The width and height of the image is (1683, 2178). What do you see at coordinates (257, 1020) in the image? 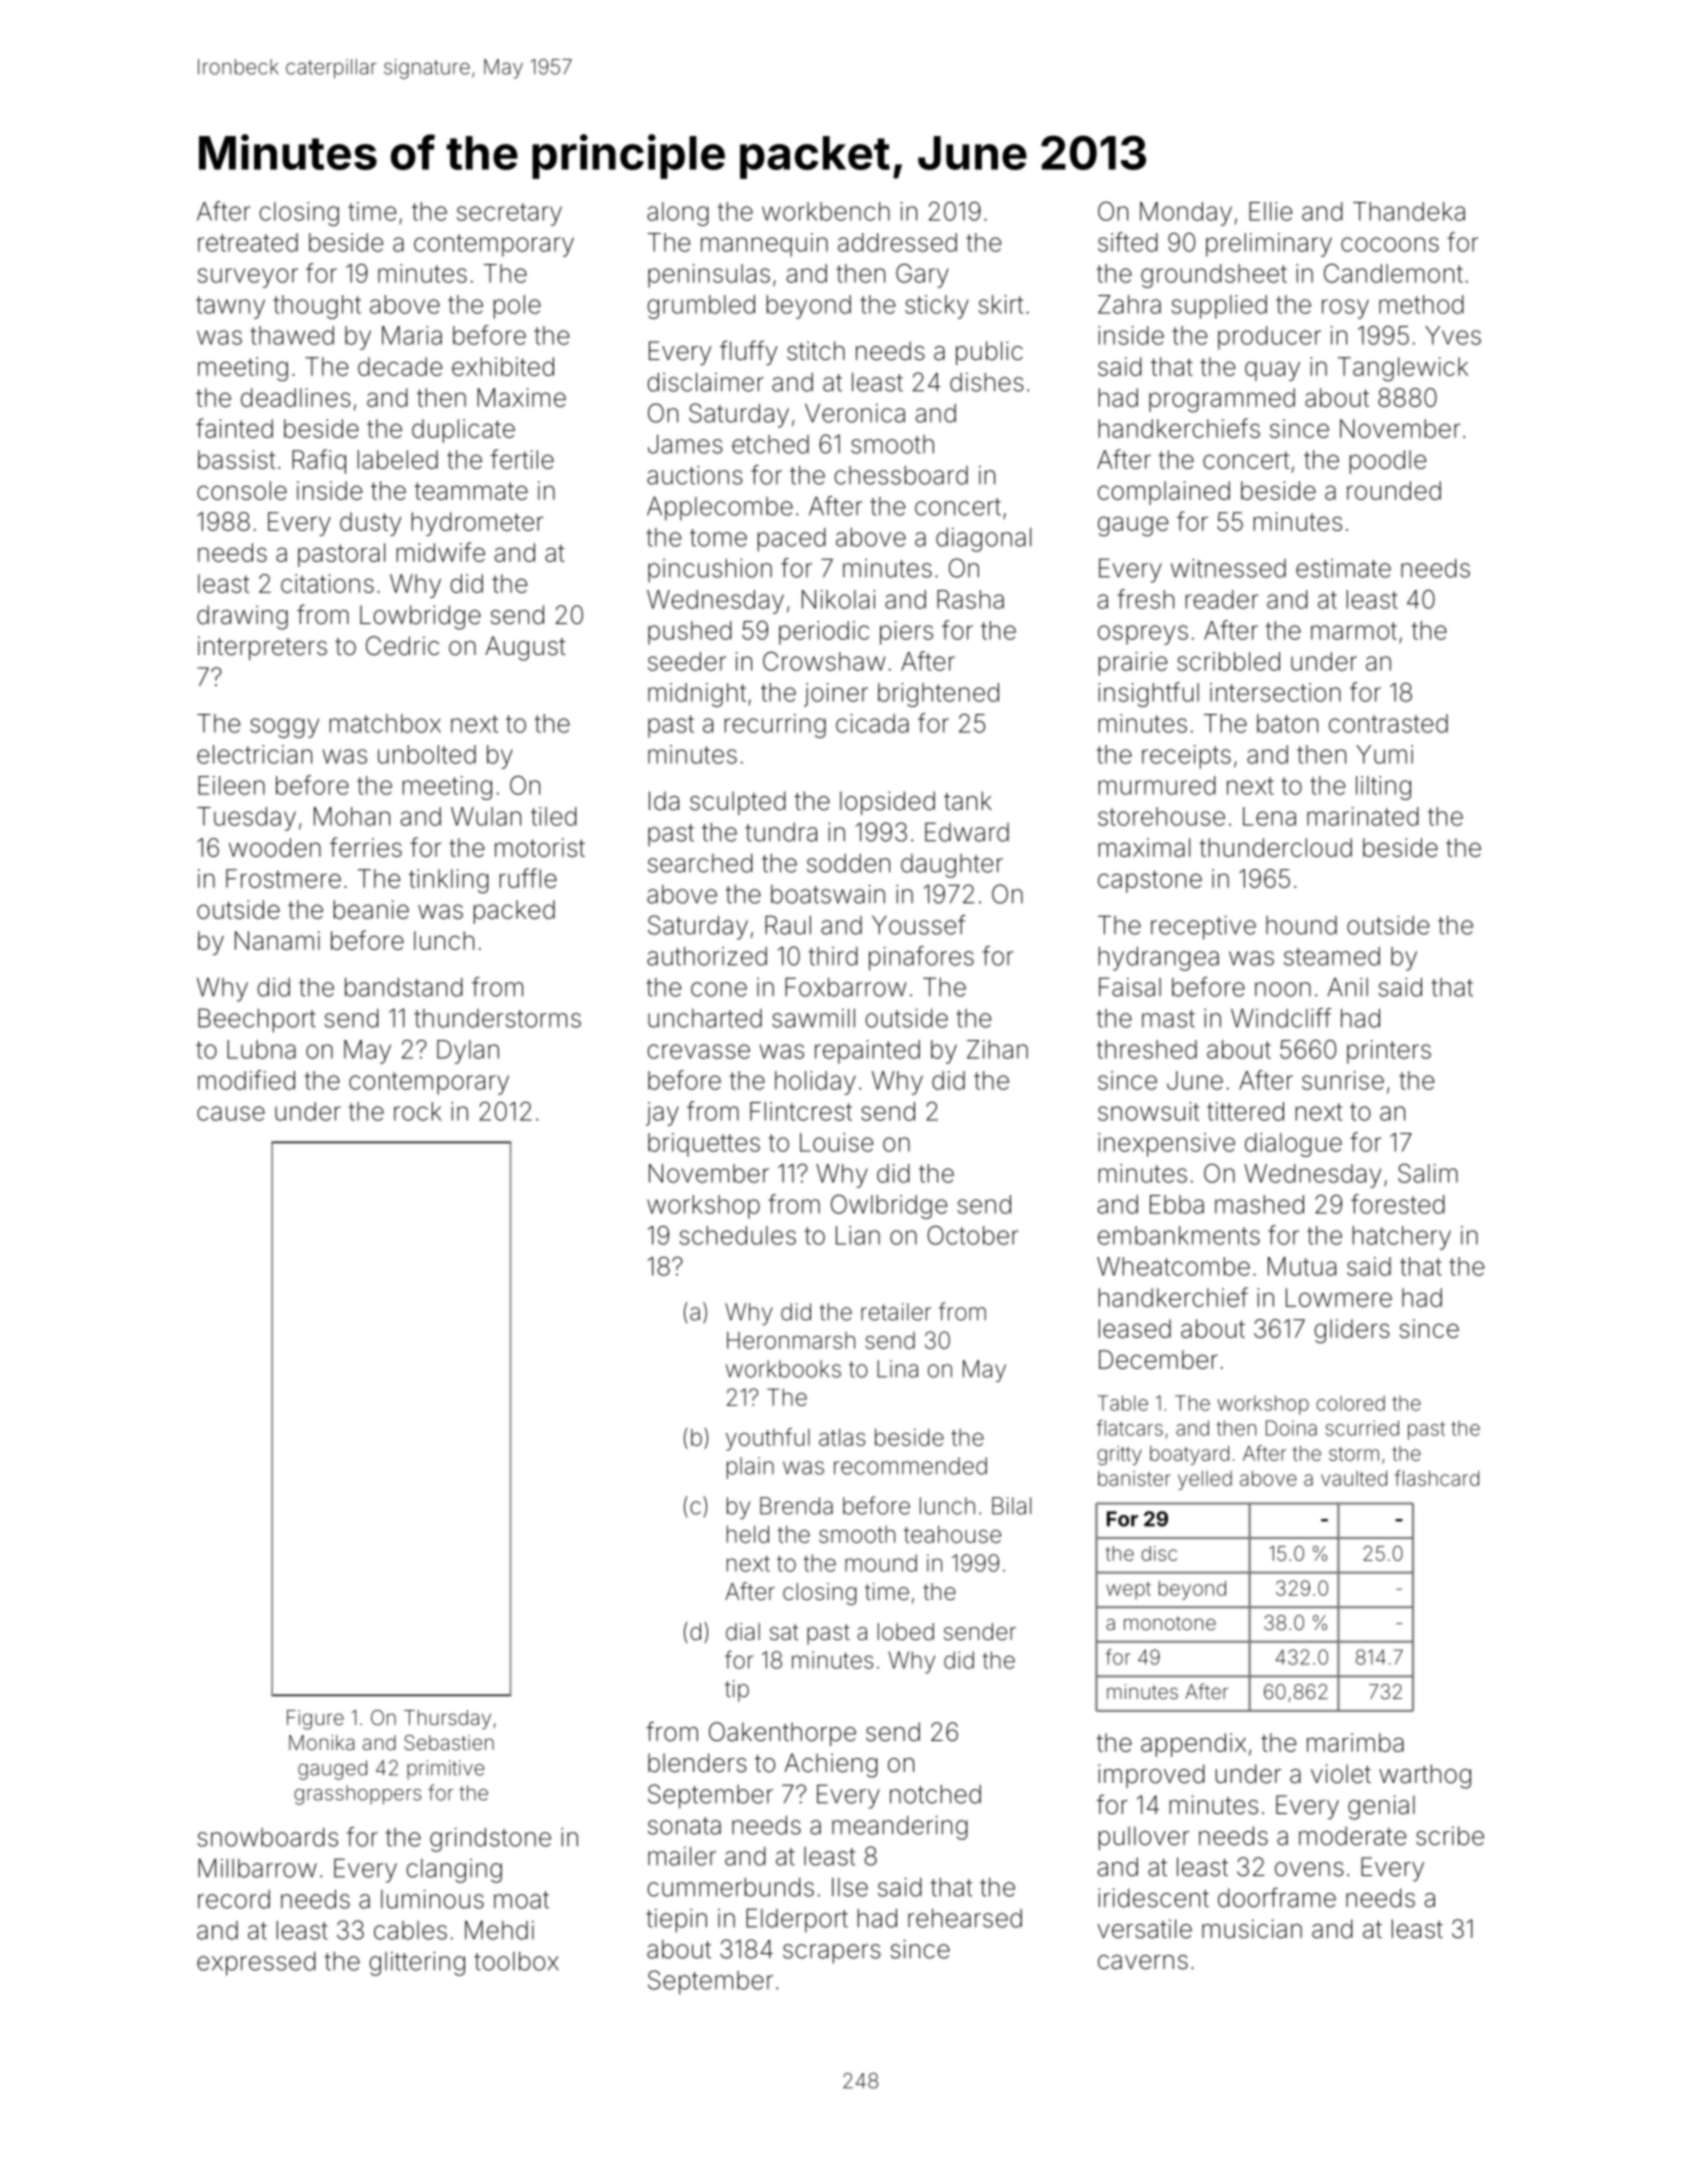
I see `Beechport` at bounding box center [257, 1020].
